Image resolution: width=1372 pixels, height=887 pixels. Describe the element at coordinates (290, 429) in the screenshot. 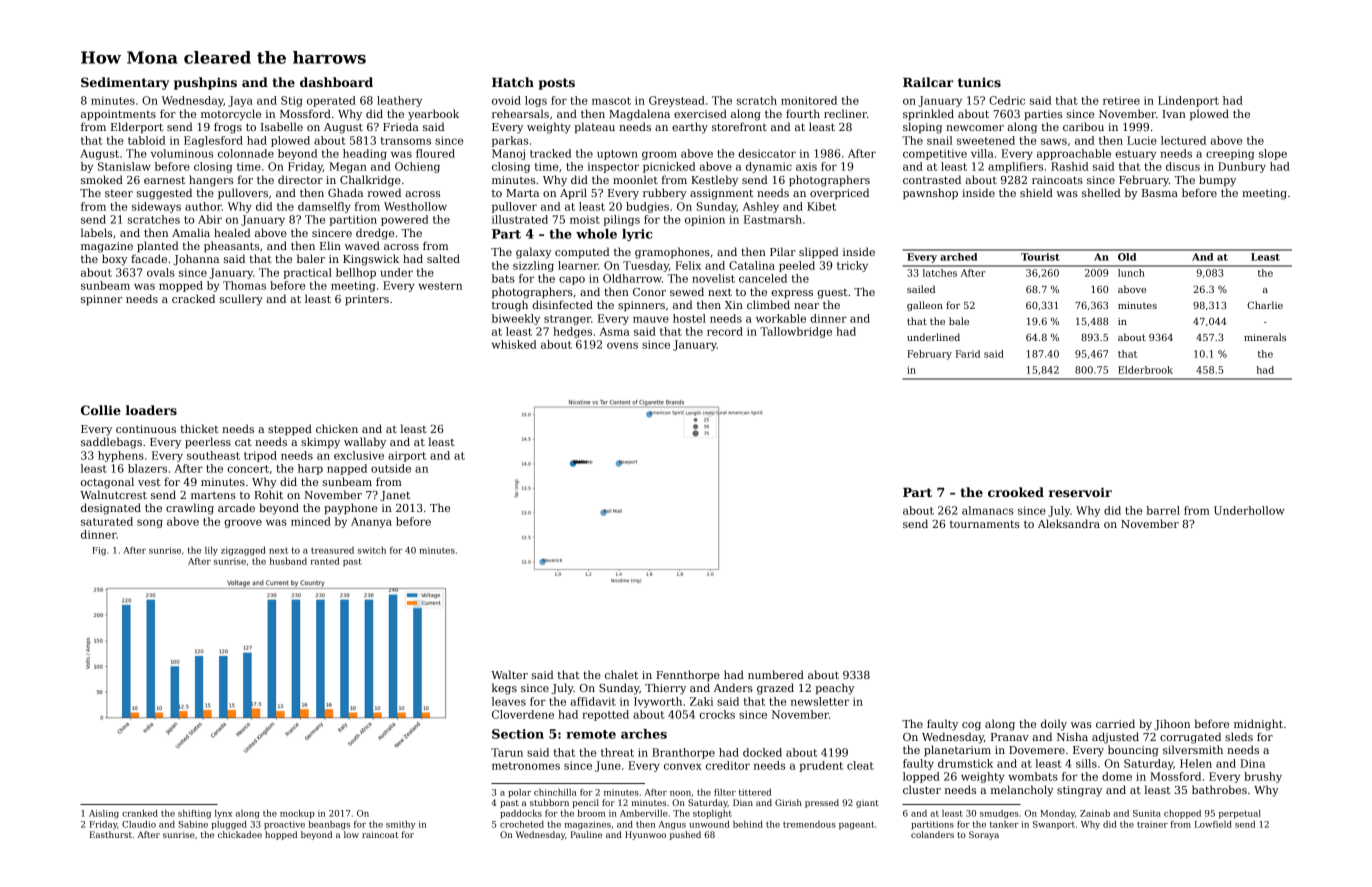

I see `stepped` at that location.
